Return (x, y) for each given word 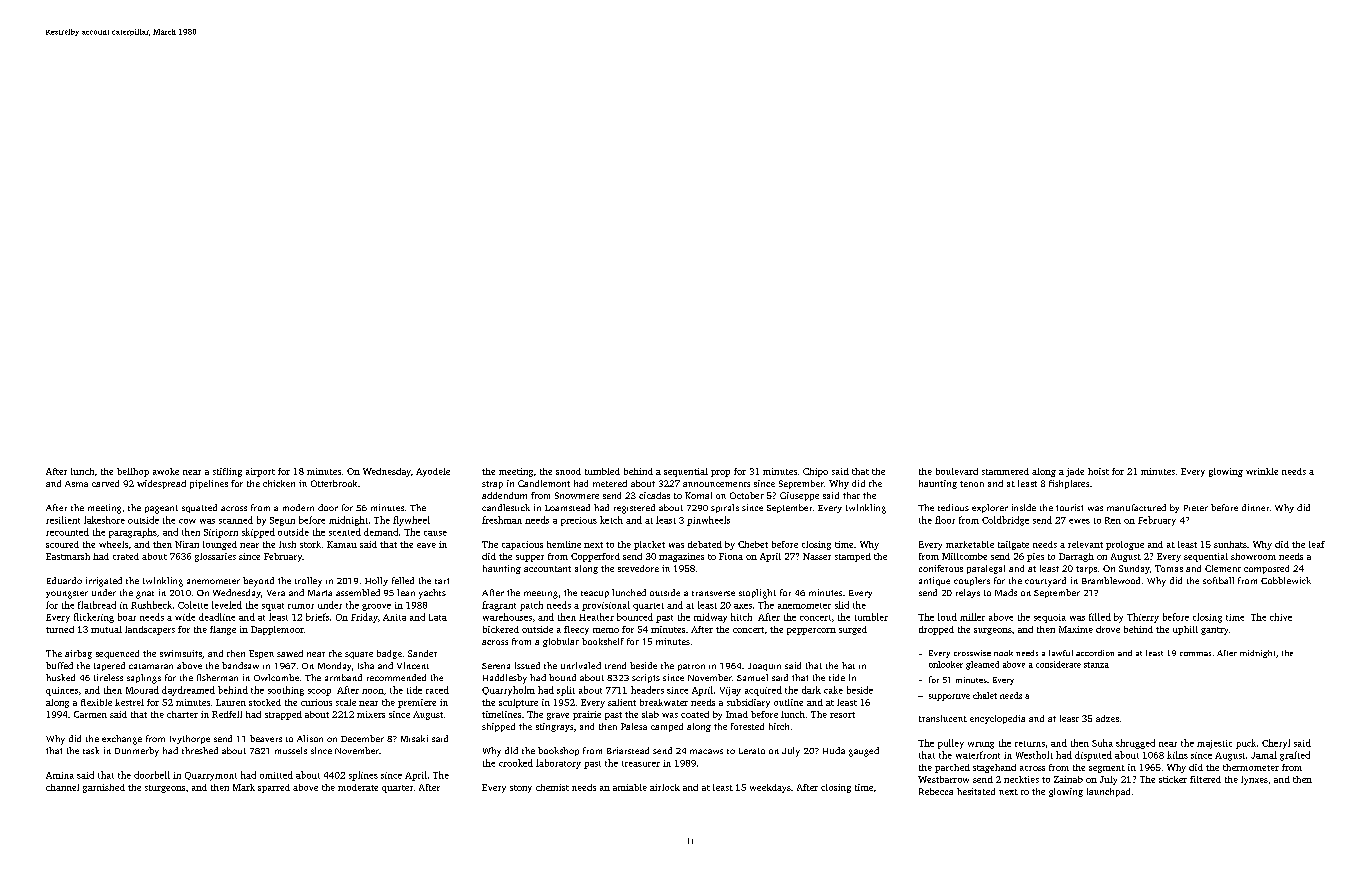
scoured (62, 544)
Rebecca (936, 791)
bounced (635, 617)
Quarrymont (211, 776)
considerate (1058, 664)
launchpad (1108, 792)
